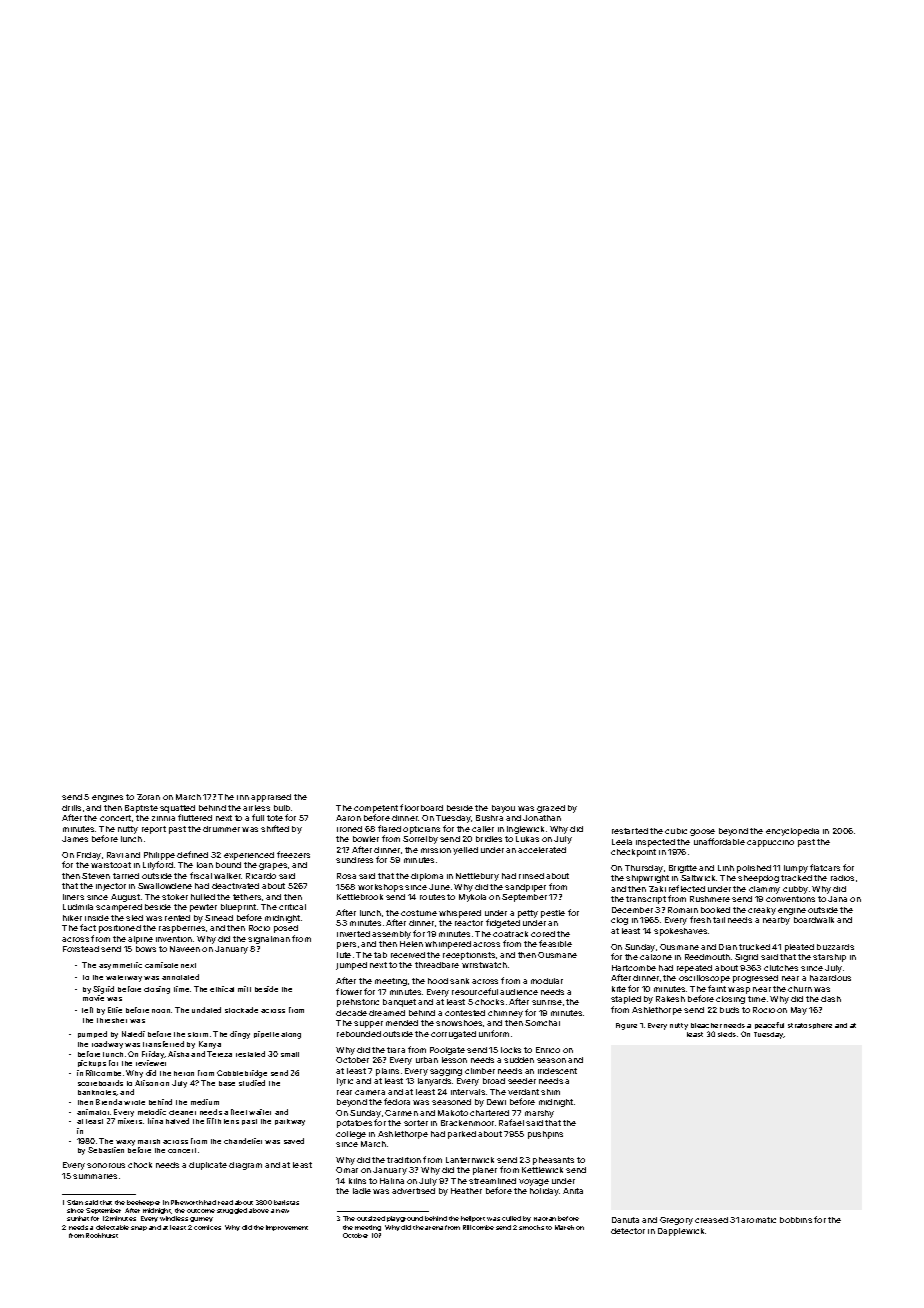  I want to click on holiday, so click(544, 1192).
